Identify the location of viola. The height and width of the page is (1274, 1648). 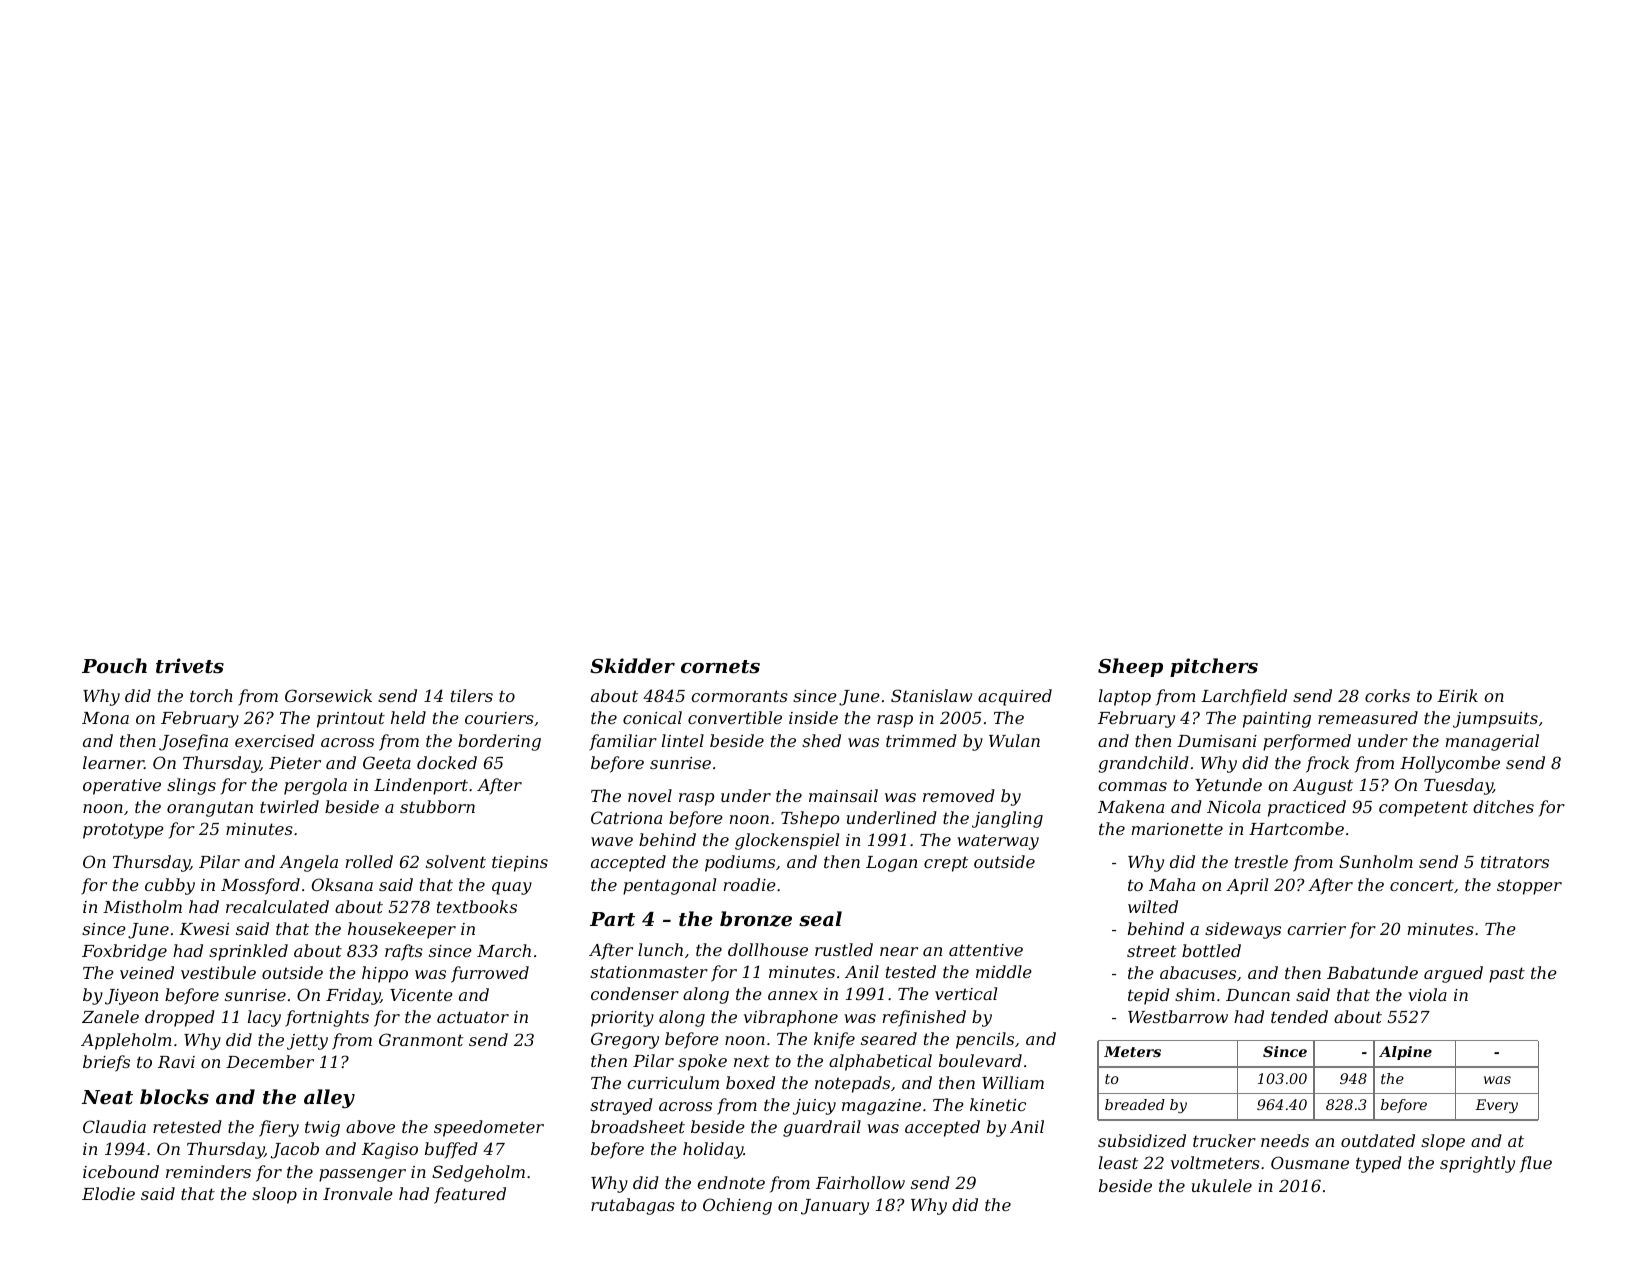
(1427, 994).
